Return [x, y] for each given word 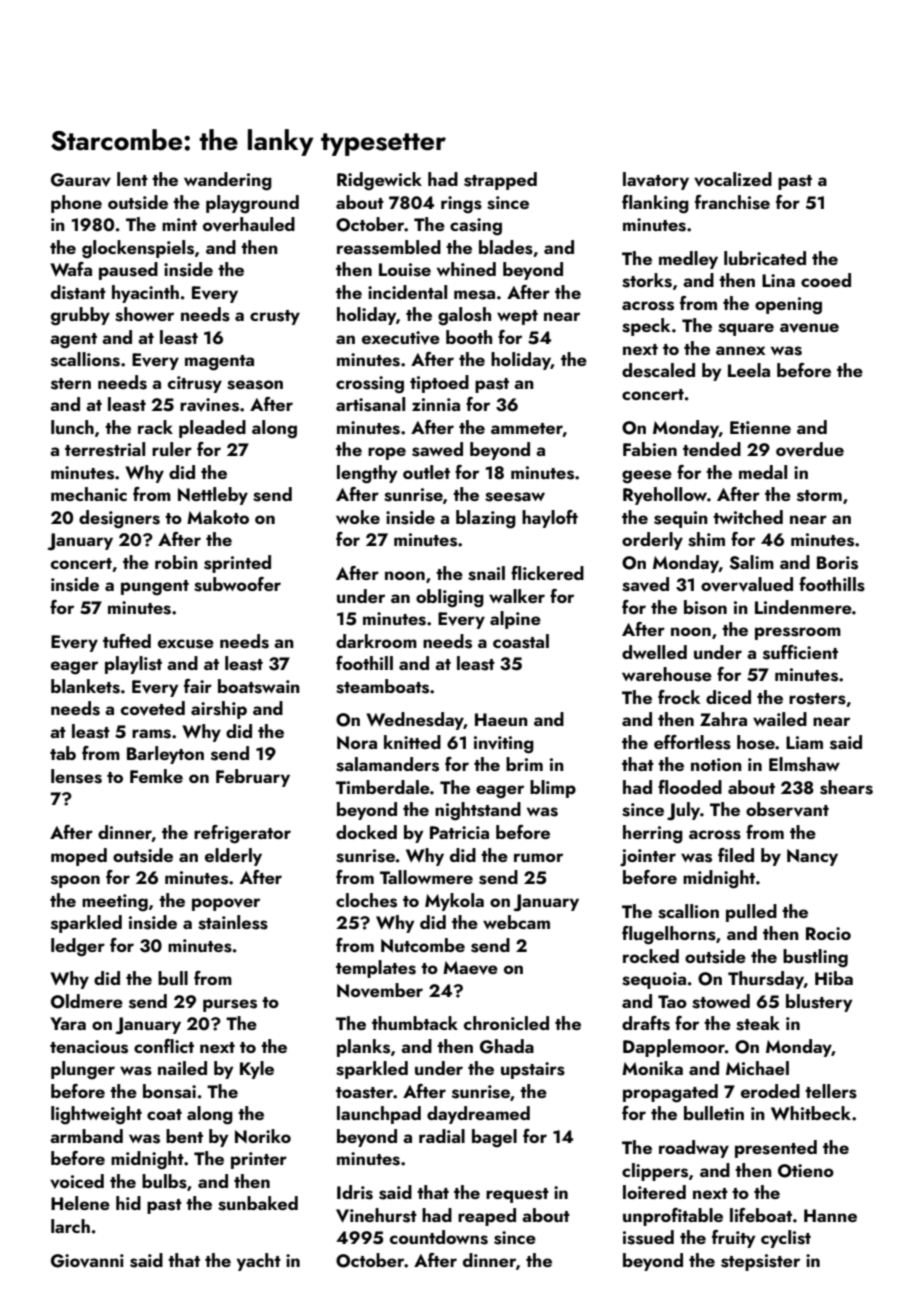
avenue [809, 328]
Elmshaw [804, 764]
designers [119, 519]
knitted [412, 742]
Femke [156, 776]
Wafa [71, 269]
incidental [407, 292]
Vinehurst [376, 1215]
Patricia [459, 832]
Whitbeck [811, 1113]
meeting [115, 903]
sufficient [800, 652]
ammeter [527, 428]
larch [70, 1226]
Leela [749, 370]
